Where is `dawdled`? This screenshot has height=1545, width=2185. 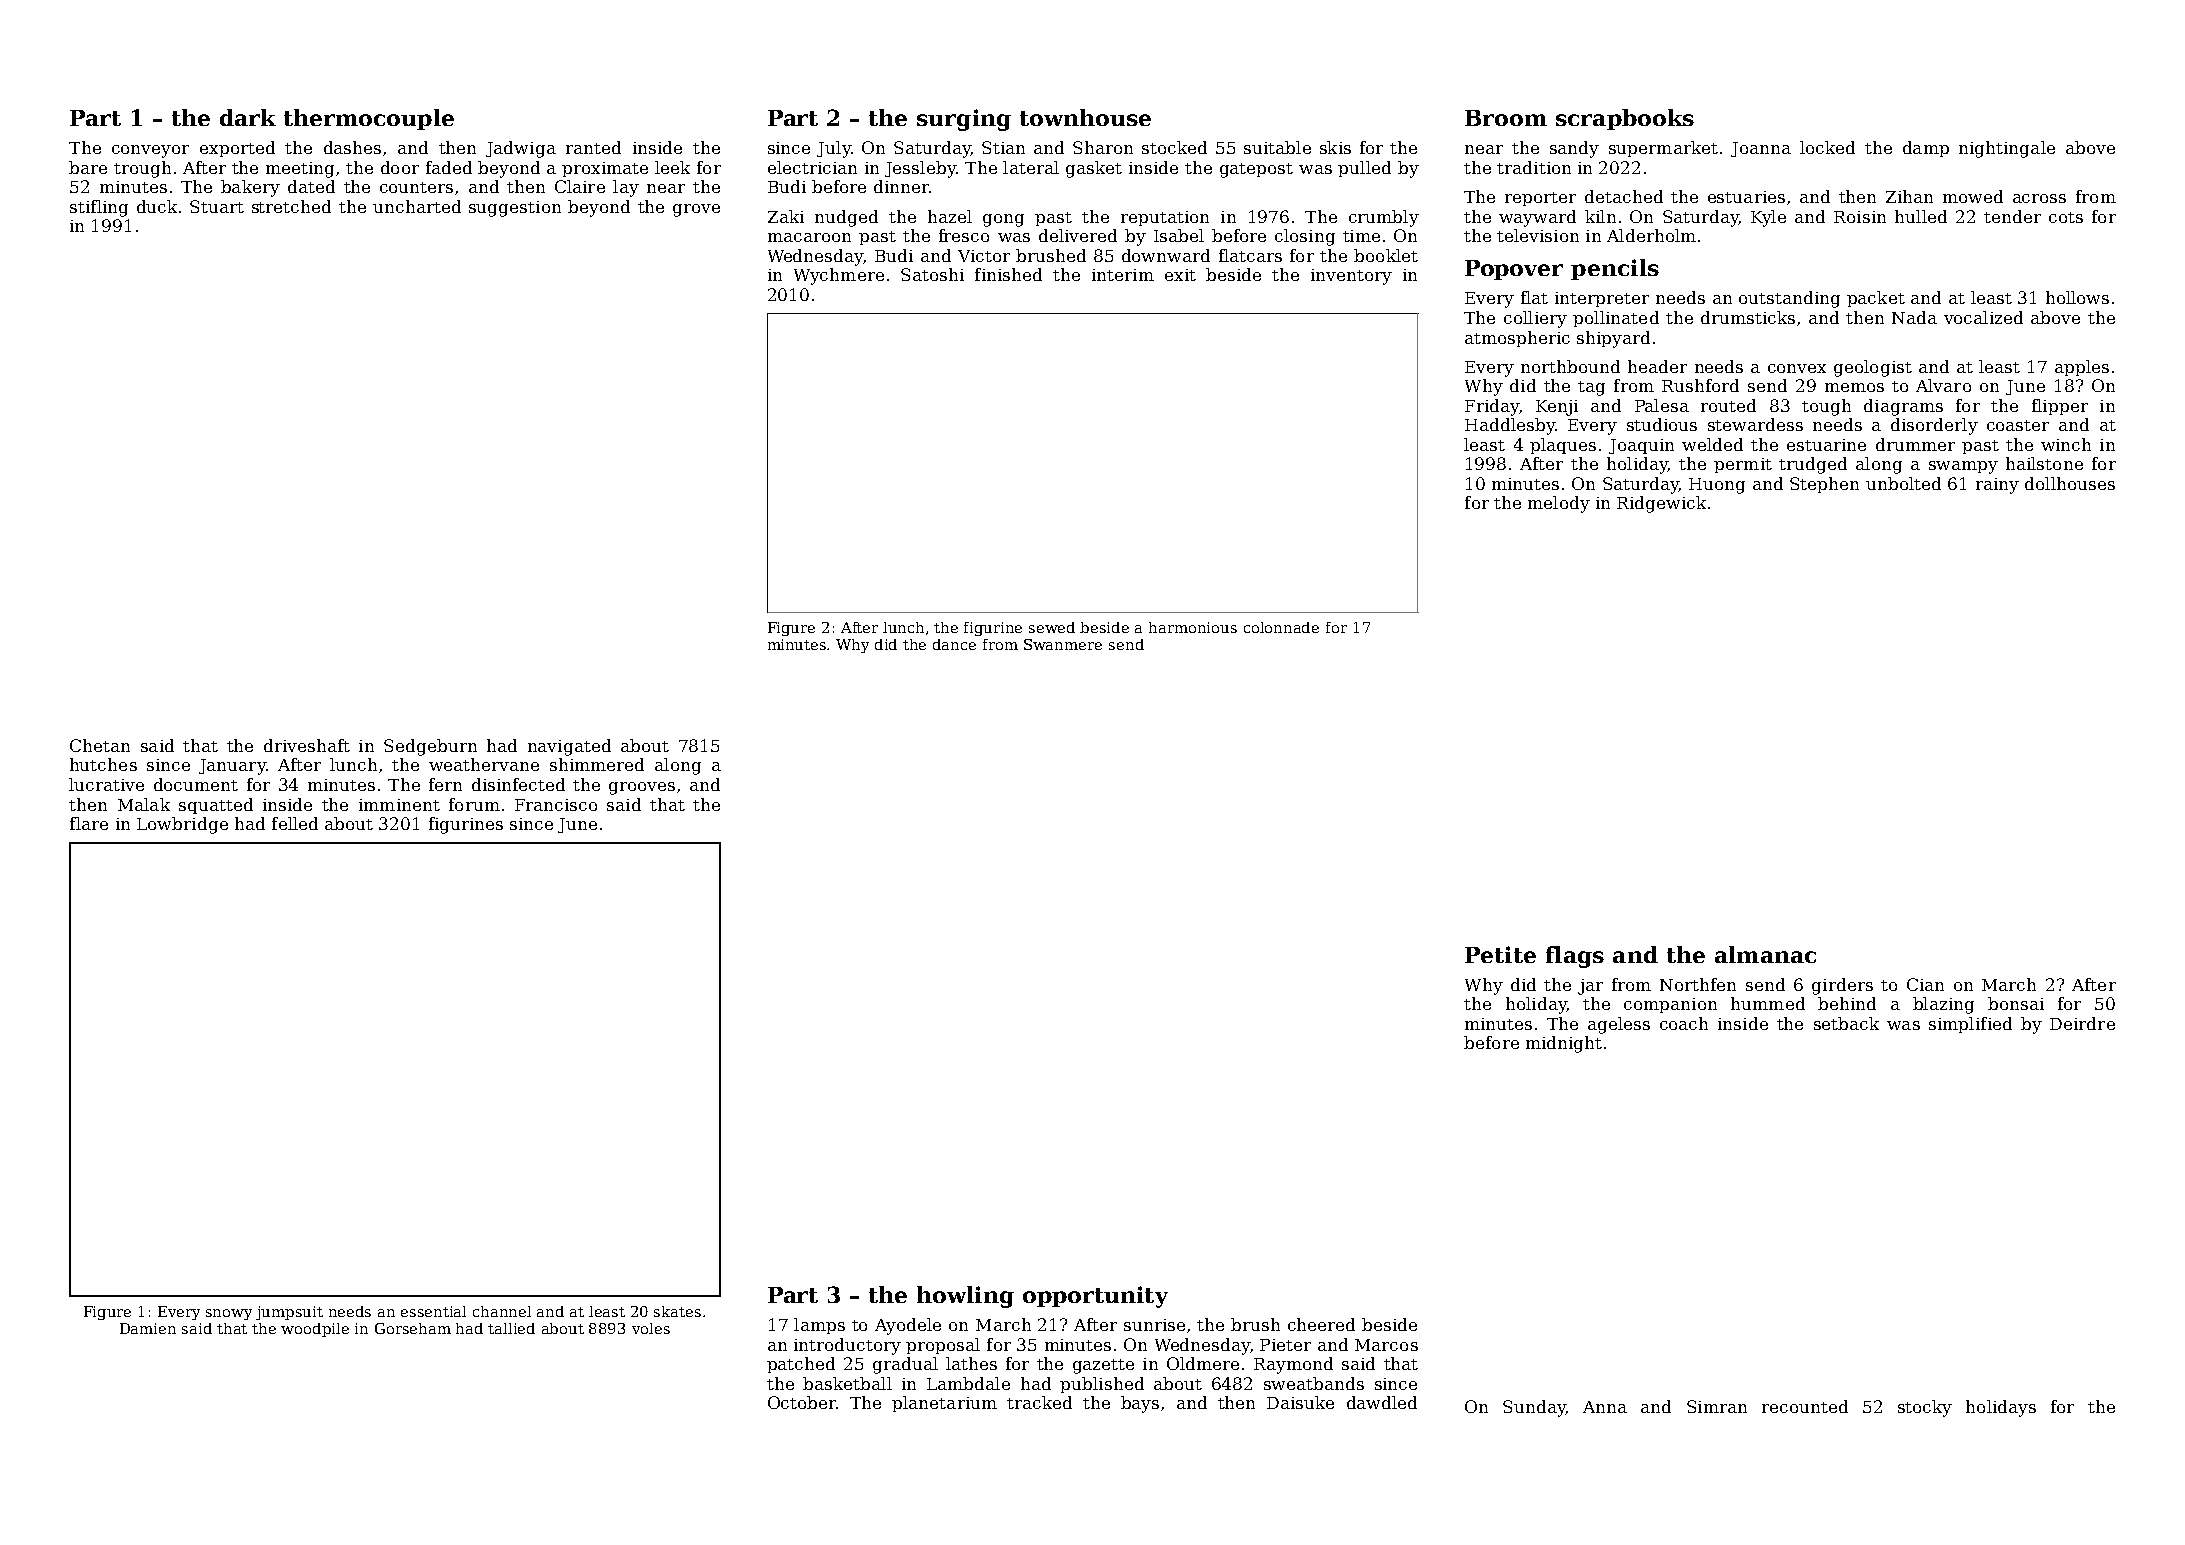 dawdled is located at coordinates (1382, 1402).
